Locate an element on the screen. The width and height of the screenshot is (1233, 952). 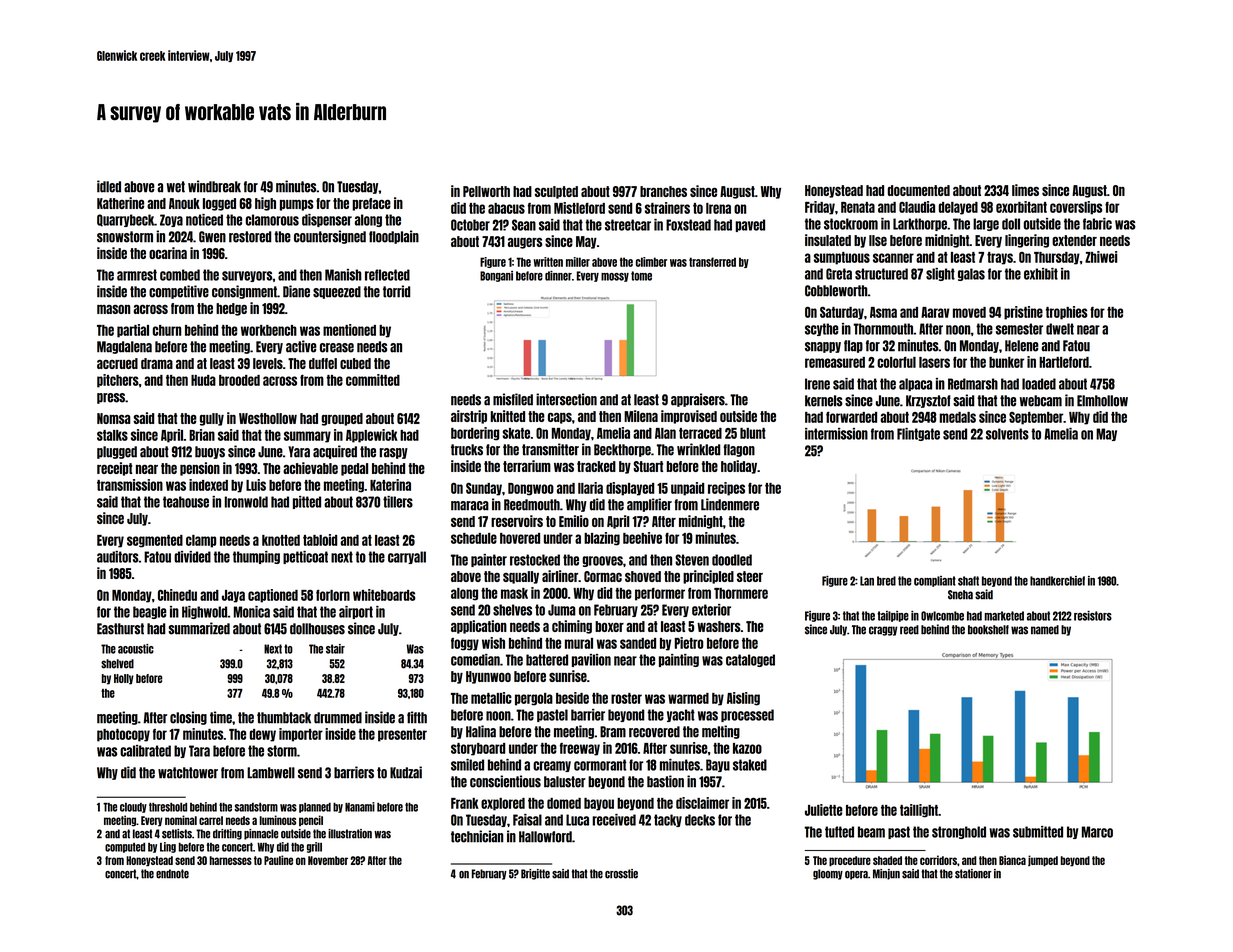
terrarium is located at coordinates (527, 466).
